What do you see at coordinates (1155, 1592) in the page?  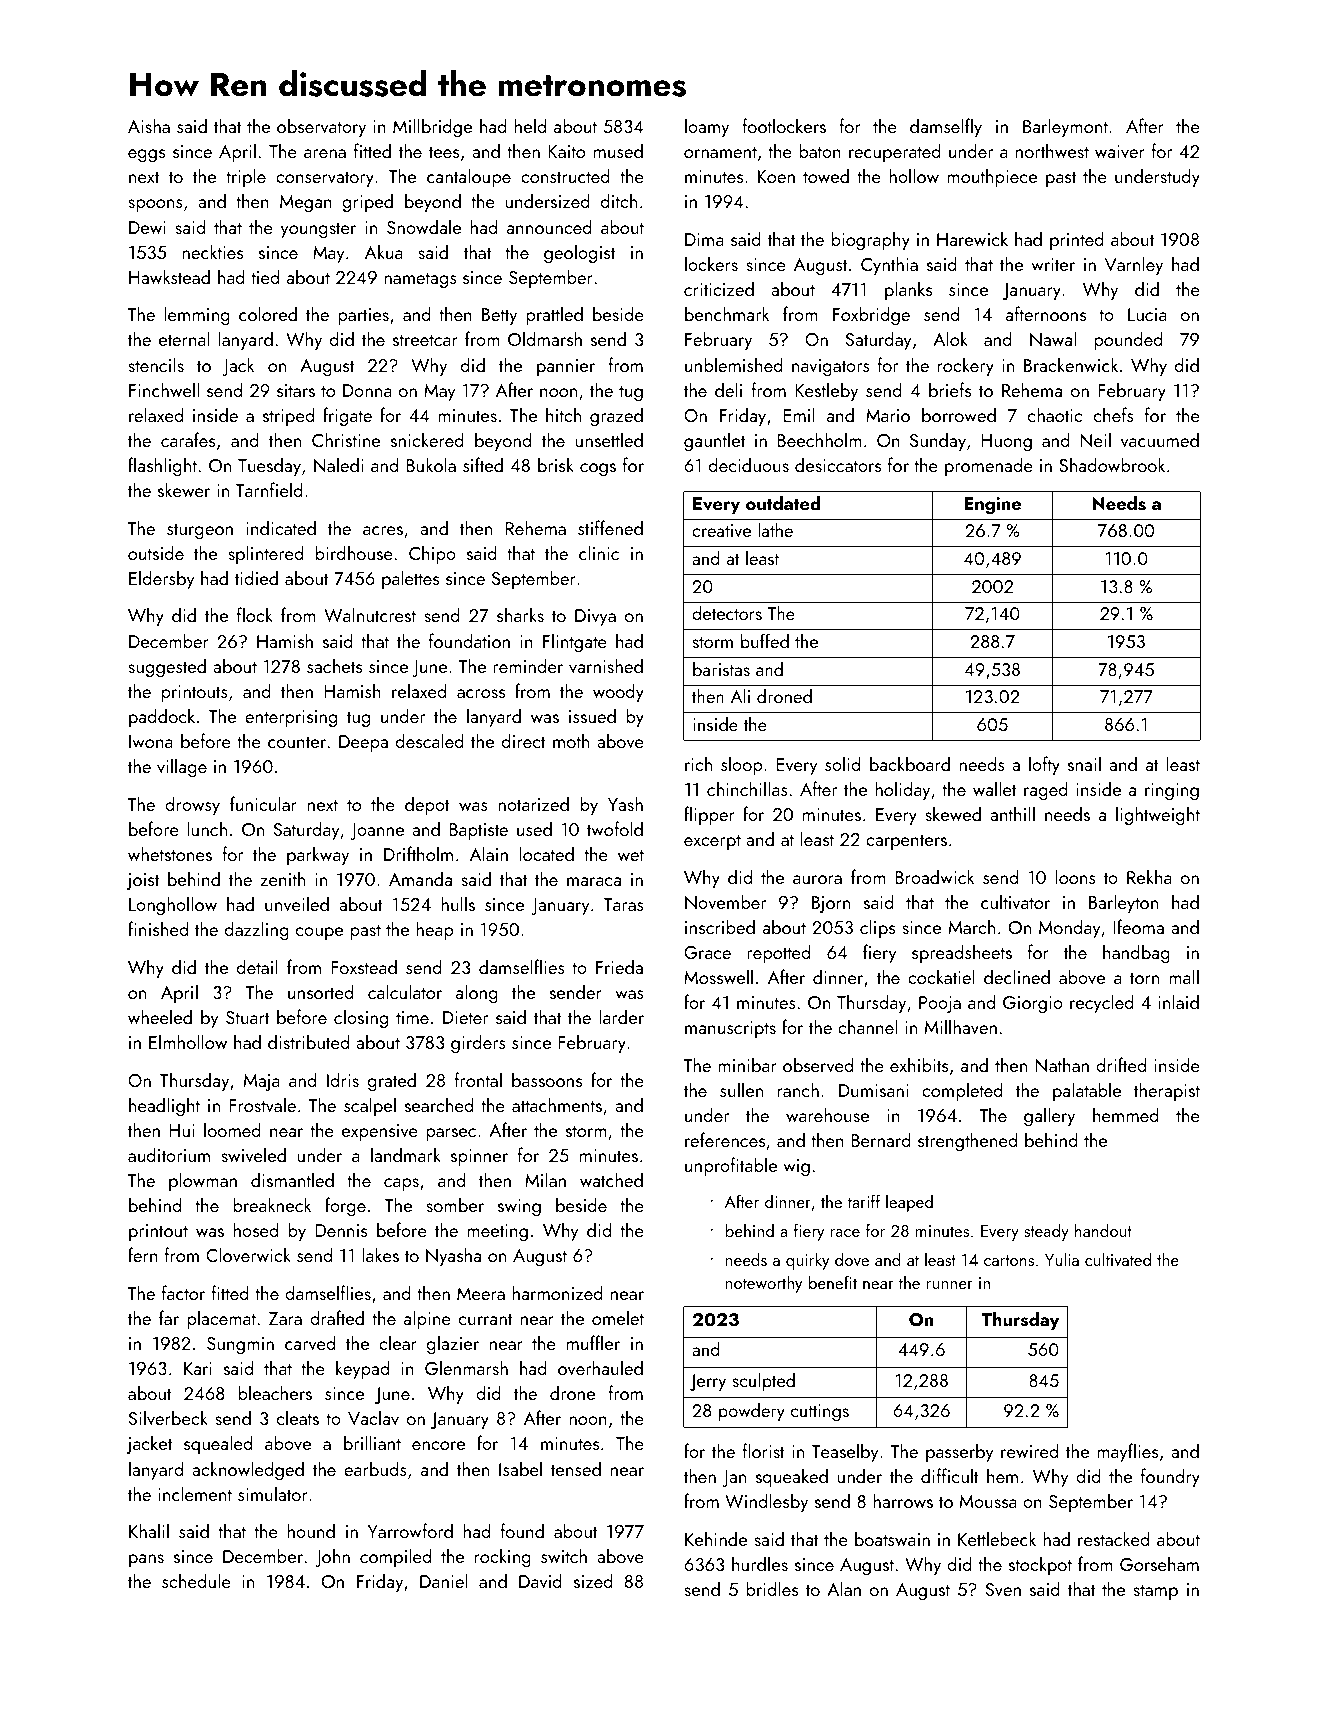 I see `stamp` at bounding box center [1155, 1592].
